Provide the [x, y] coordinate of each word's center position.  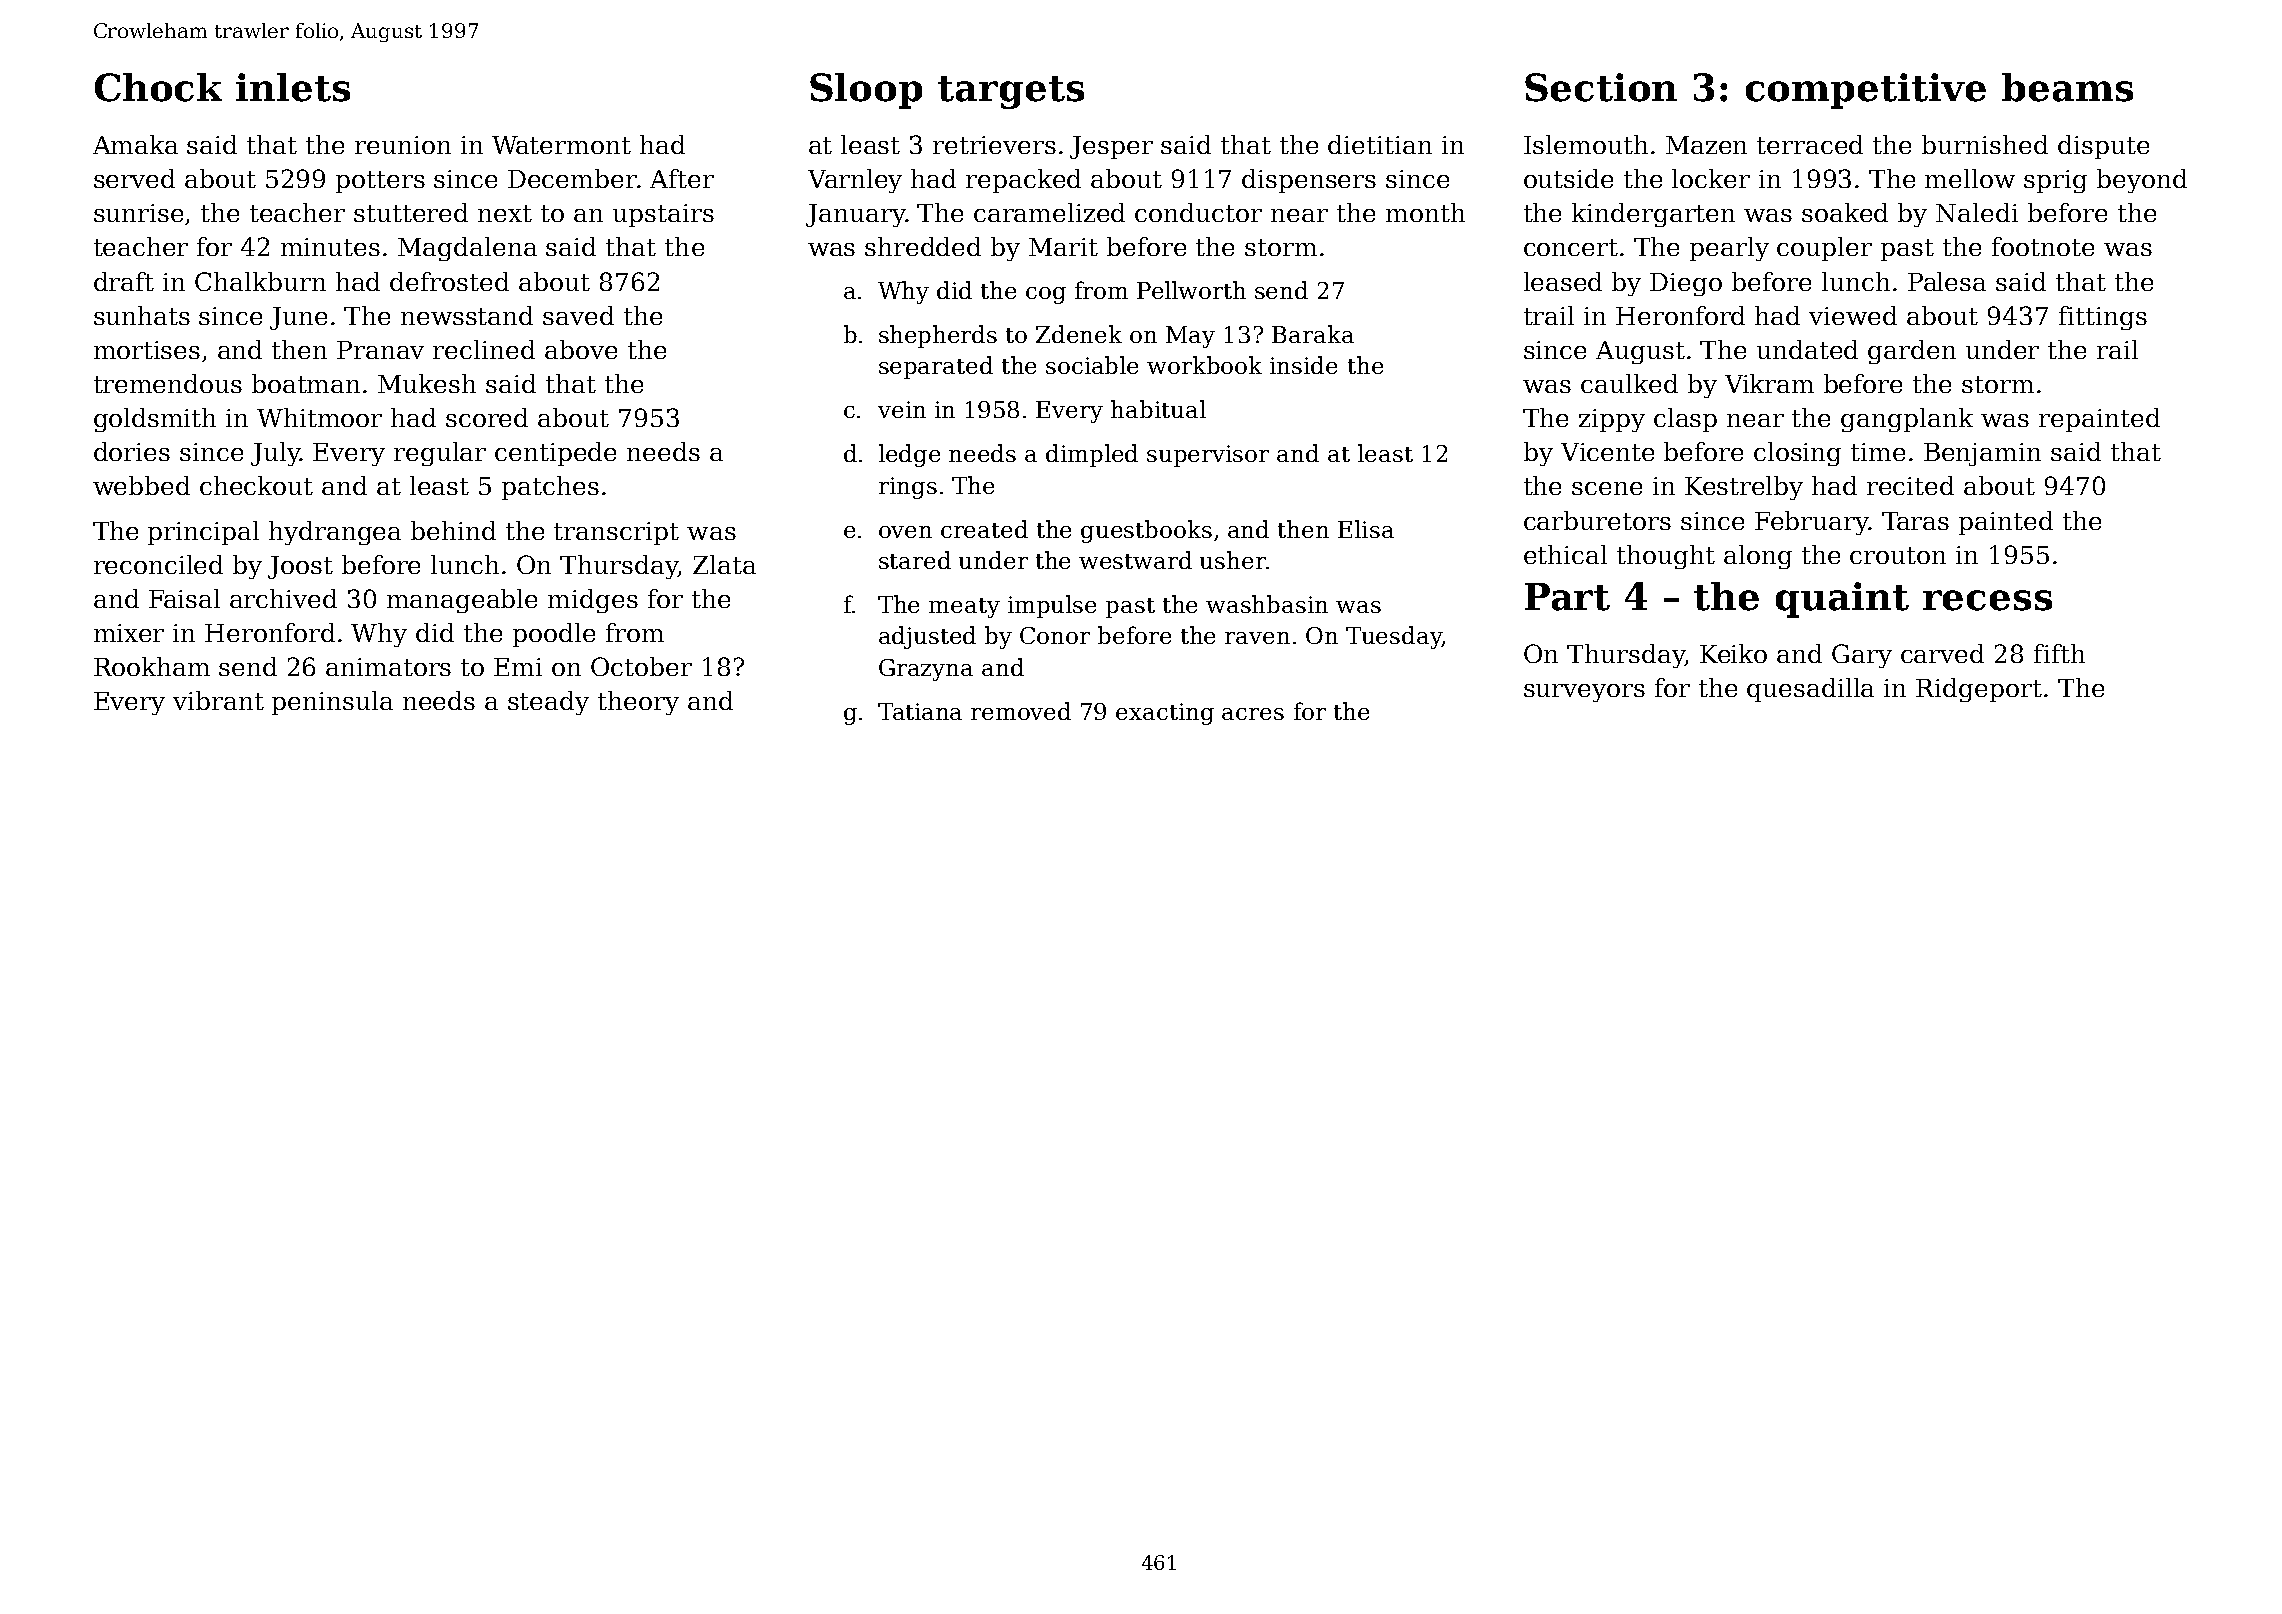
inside [1303, 365]
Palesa [1947, 281]
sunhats [142, 315]
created [984, 529]
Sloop [866, 91]
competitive [1866, 91]
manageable [462, 601]
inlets [293, 87]
